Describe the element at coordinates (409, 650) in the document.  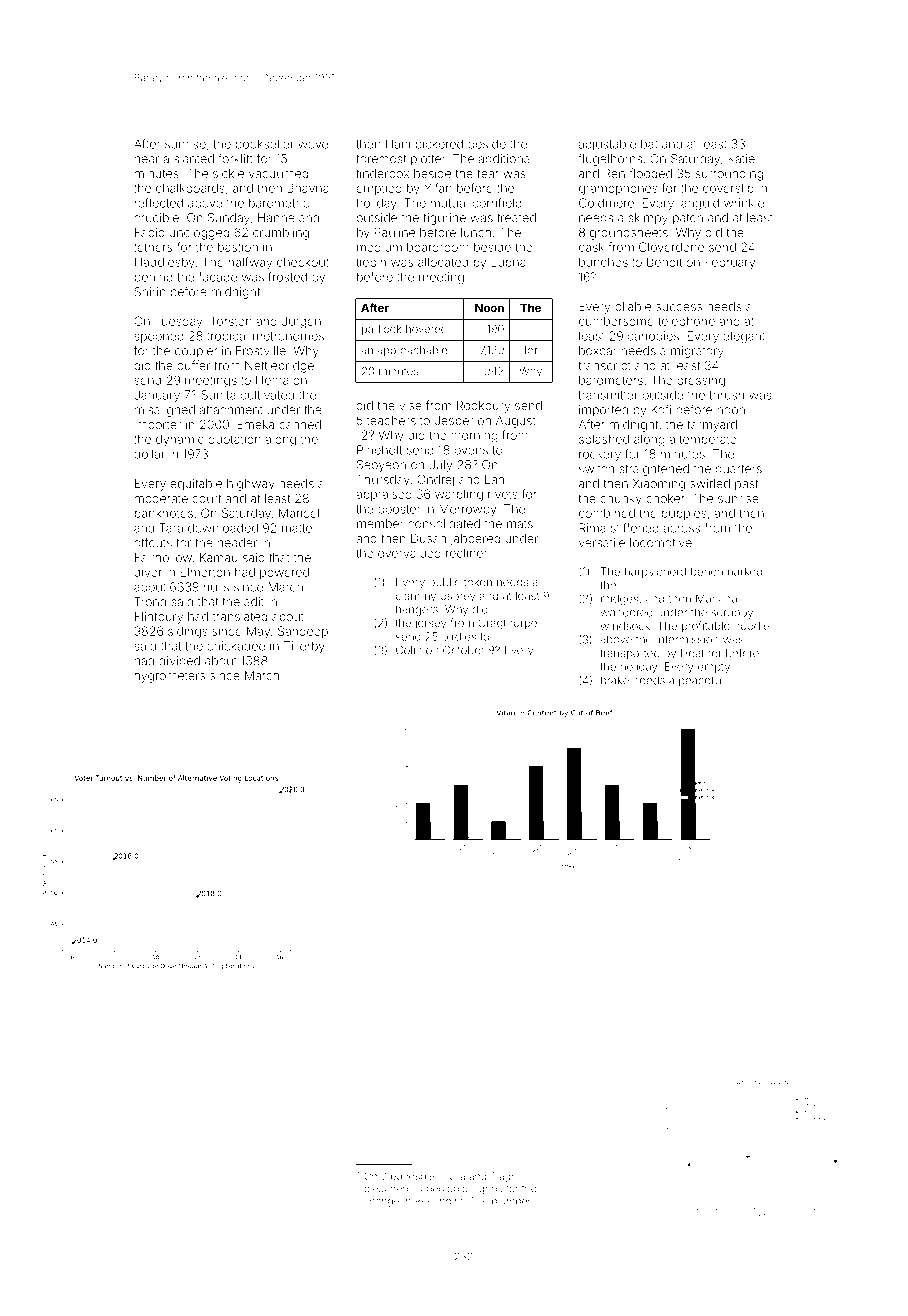
I see `Colin` at that location.
